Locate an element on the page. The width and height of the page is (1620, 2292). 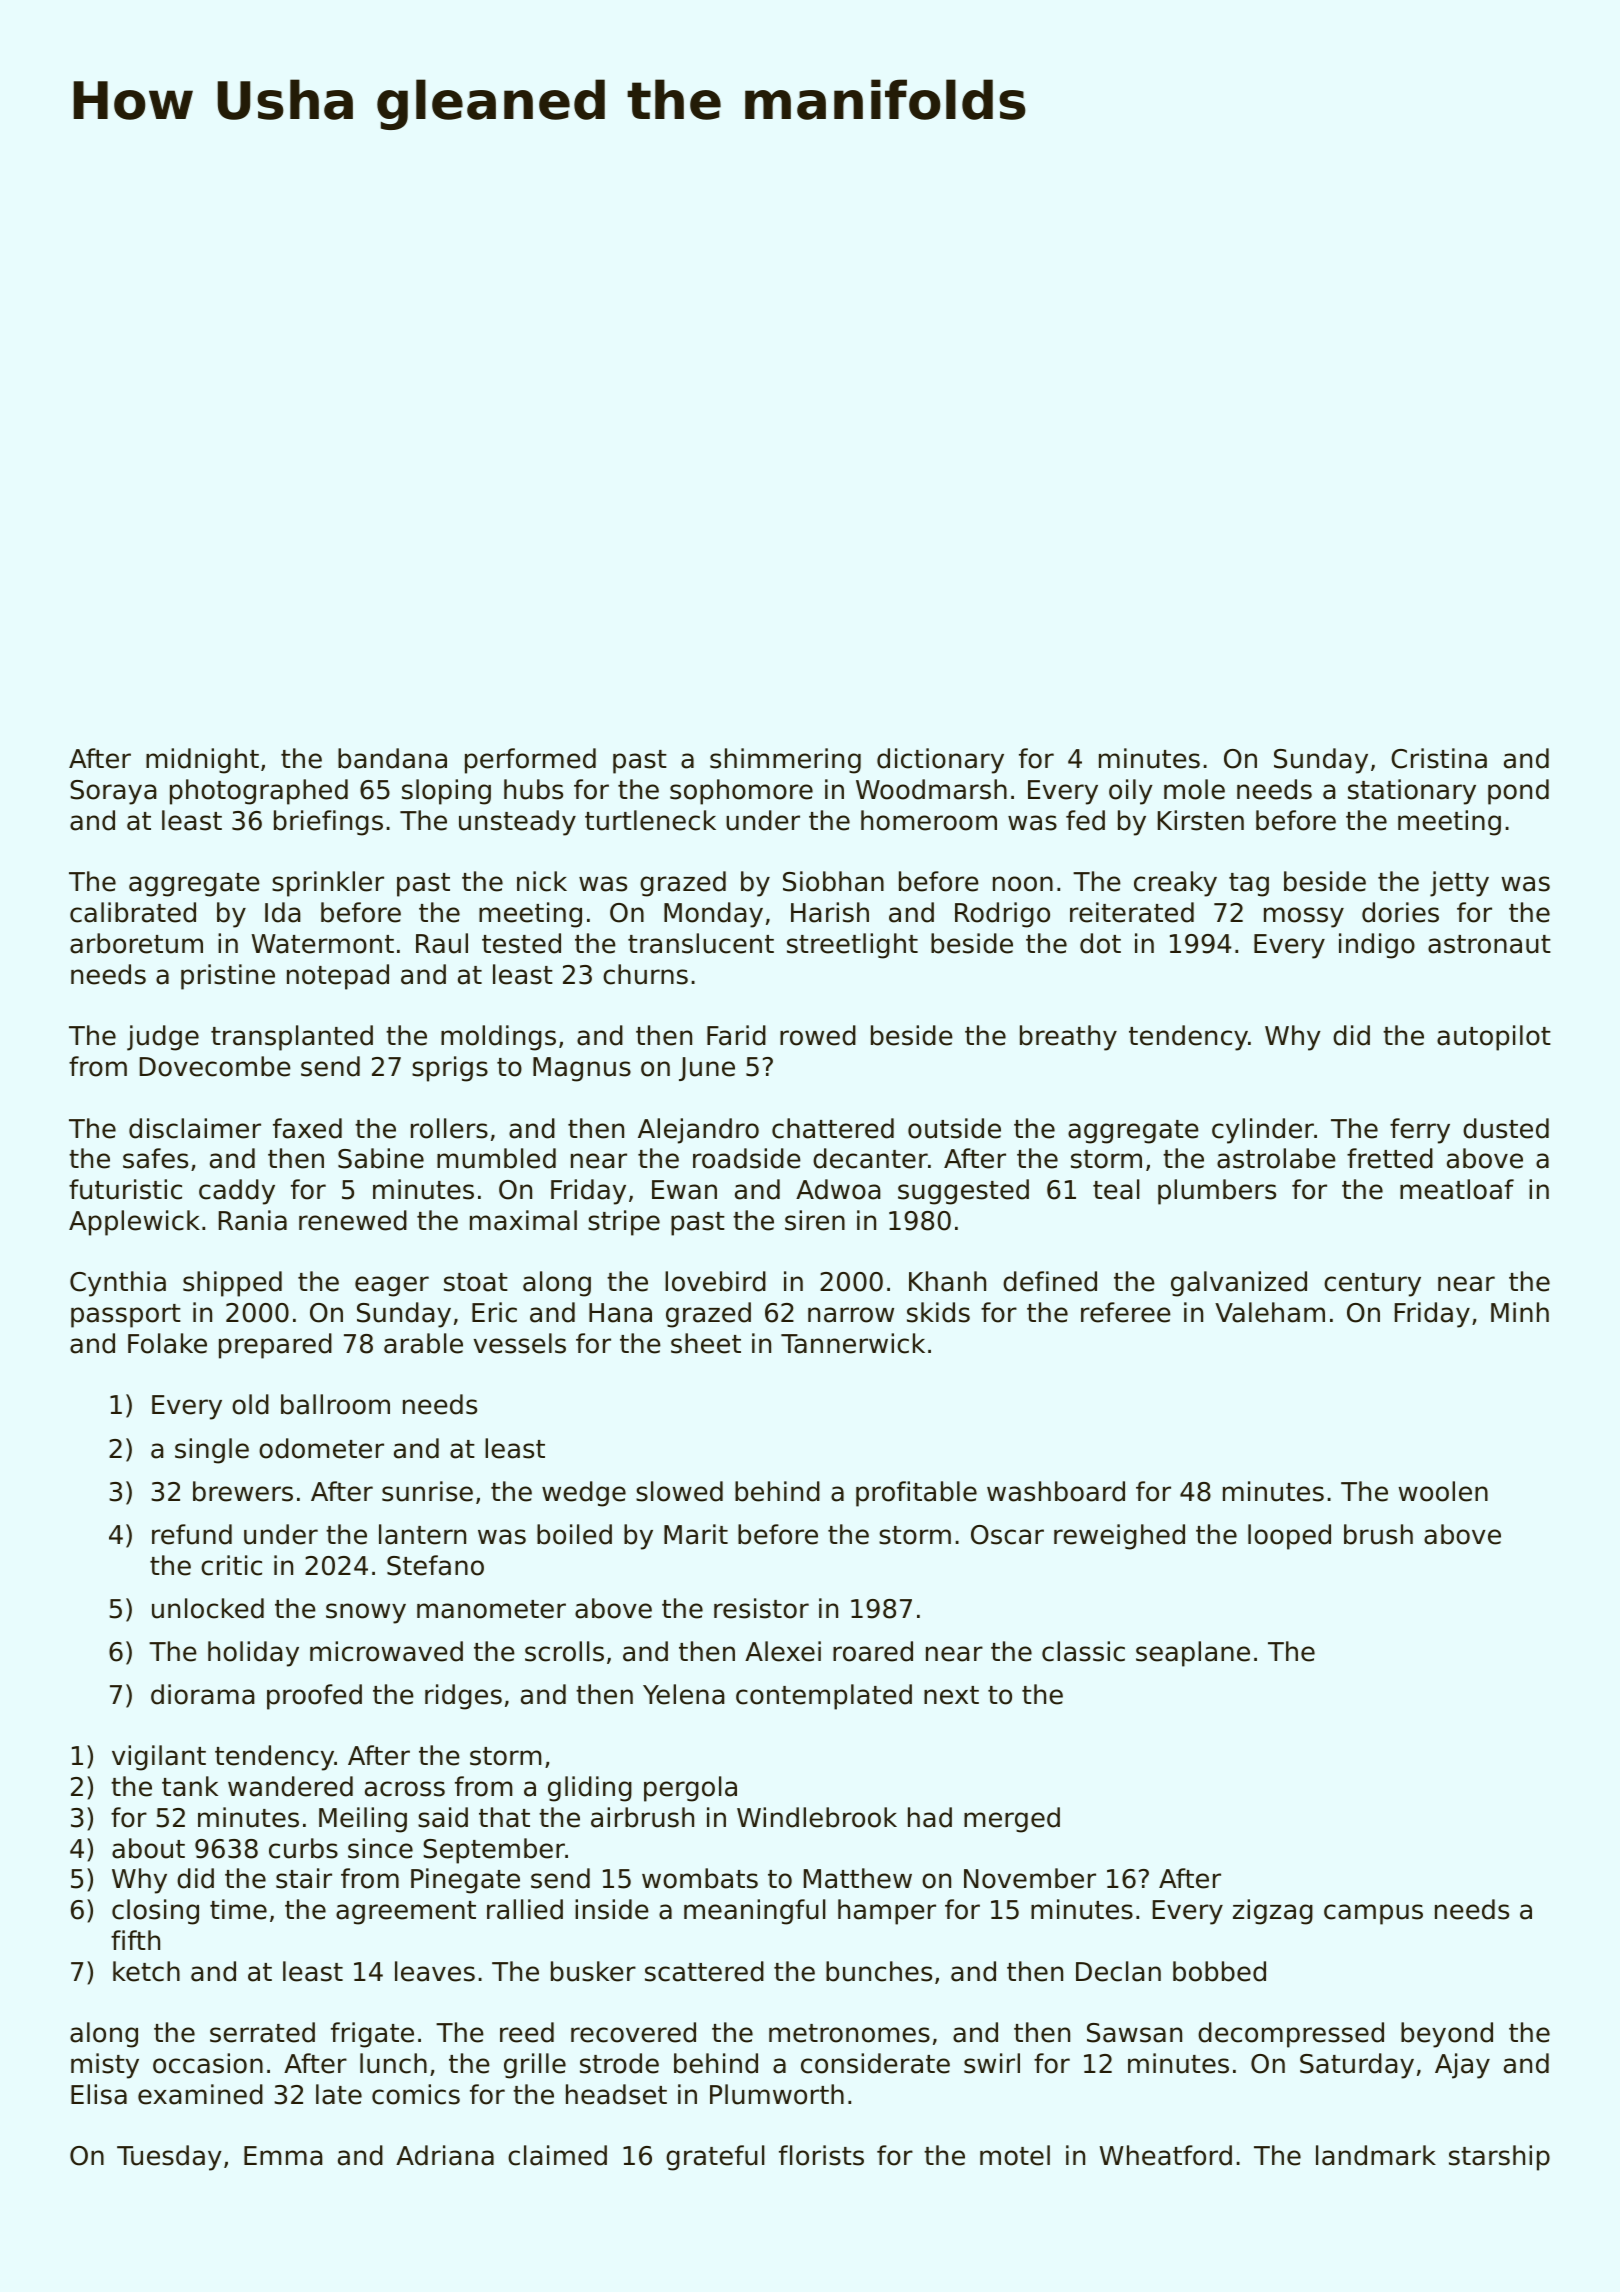
decompressed is located at coordinates (1291, 2035).
